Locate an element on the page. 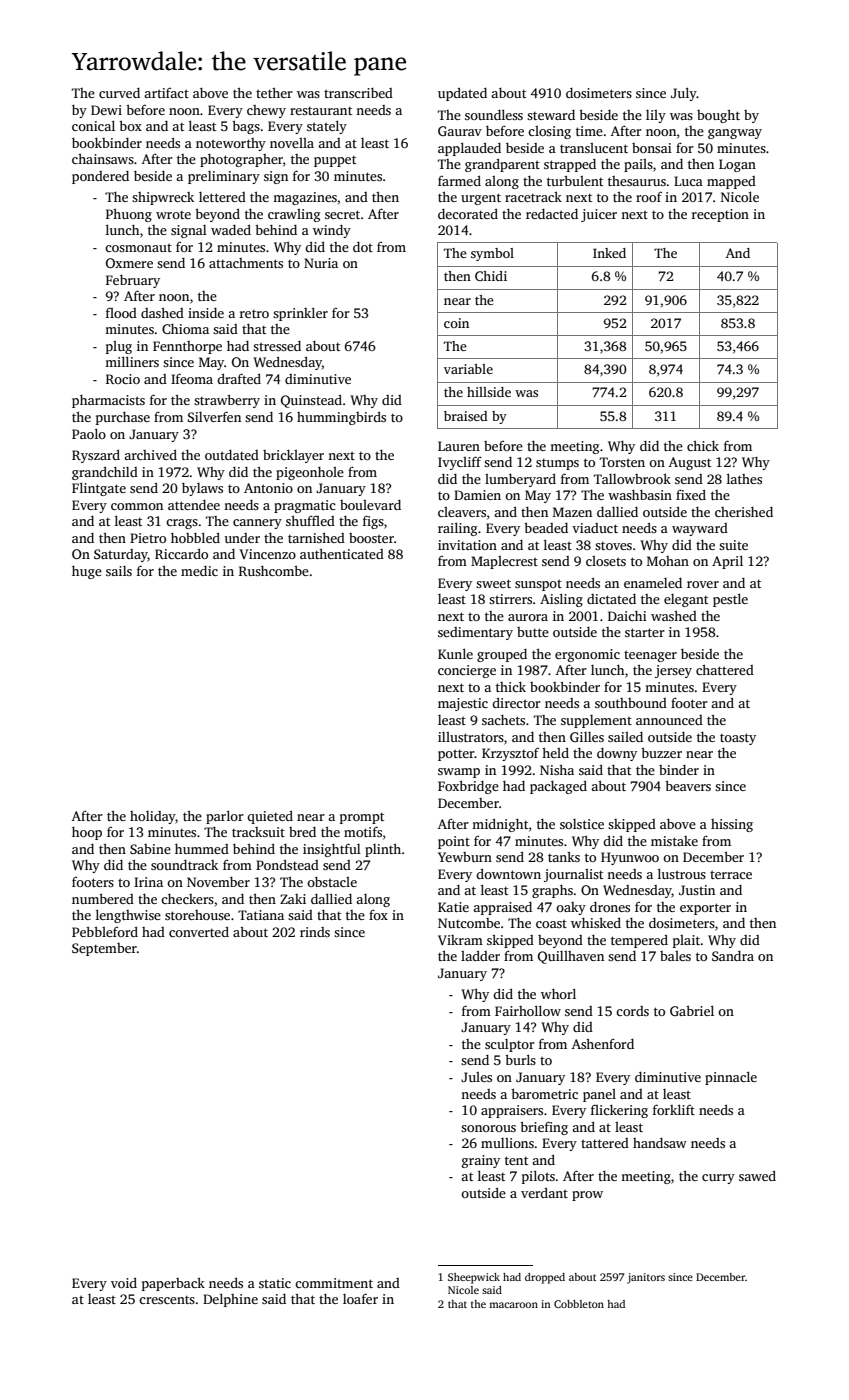 This page has height=1400, width=849. sonorous is located at coordinates (488, 1128).
